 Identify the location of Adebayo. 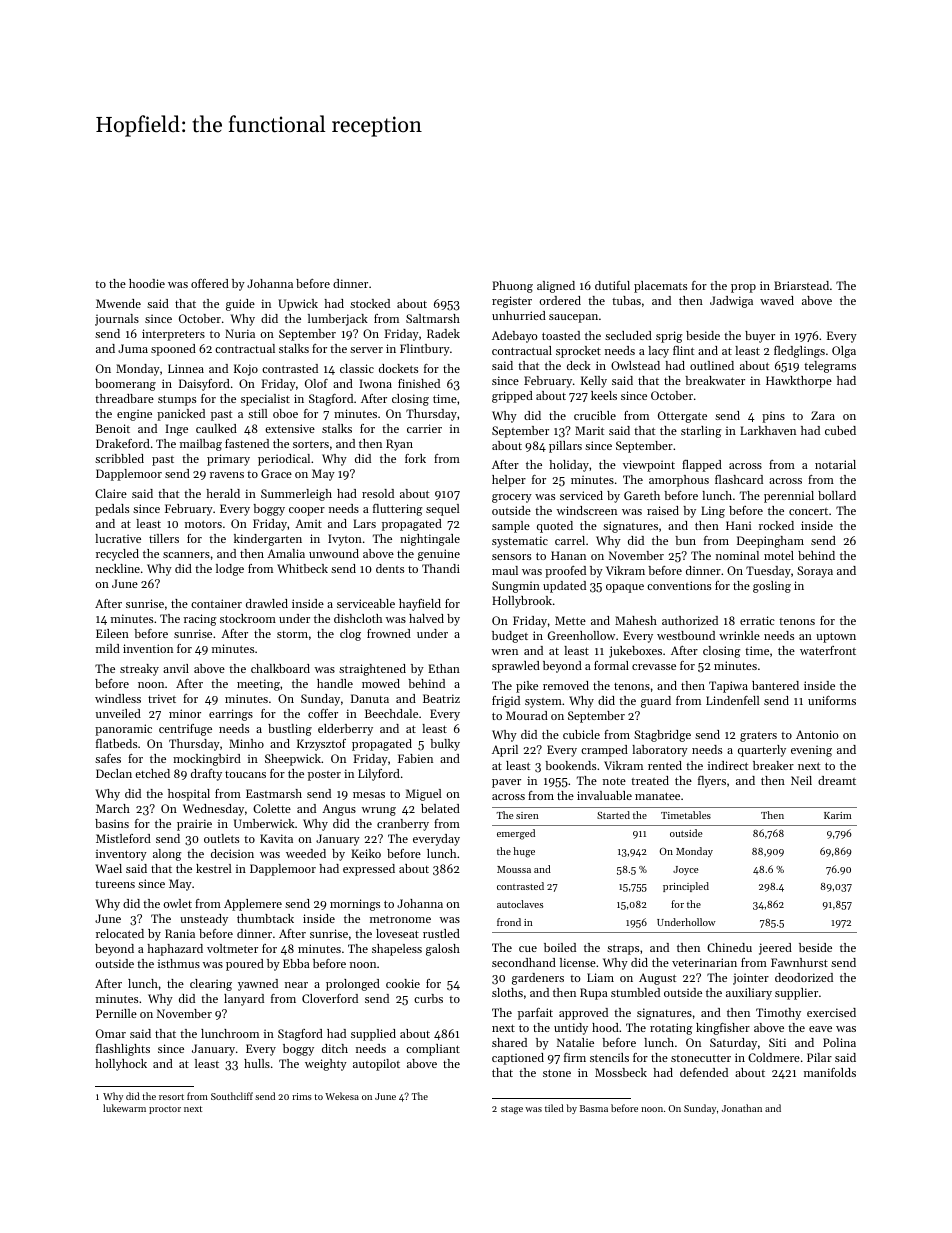
(515, 337).
